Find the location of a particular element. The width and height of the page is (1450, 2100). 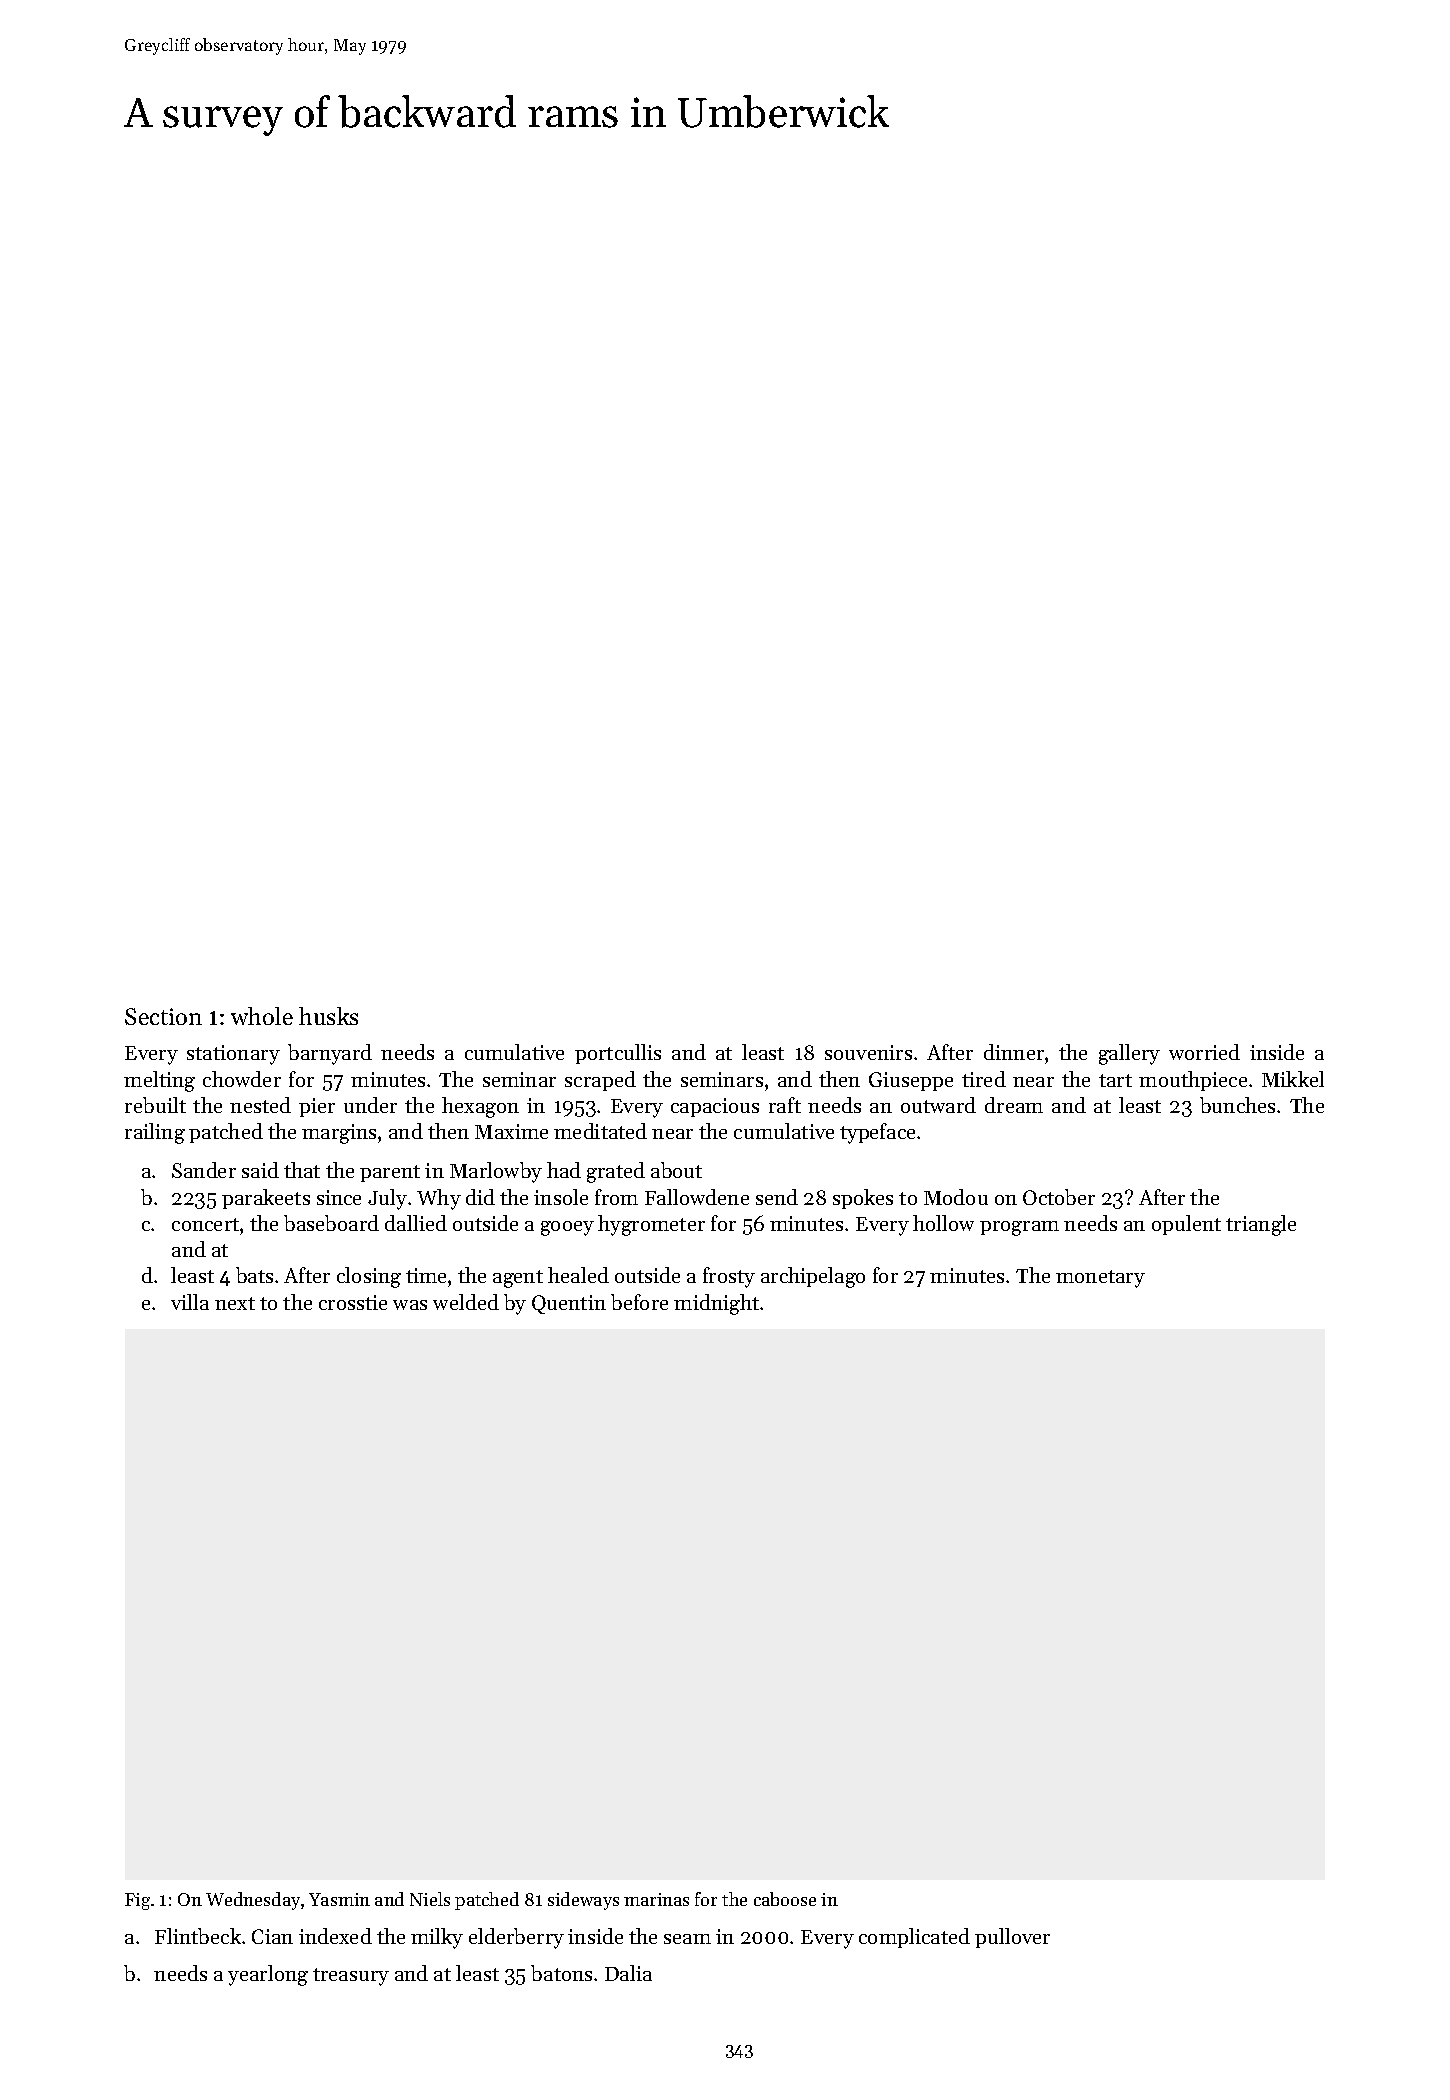

midnight is located at coordinates (716, 1304).
